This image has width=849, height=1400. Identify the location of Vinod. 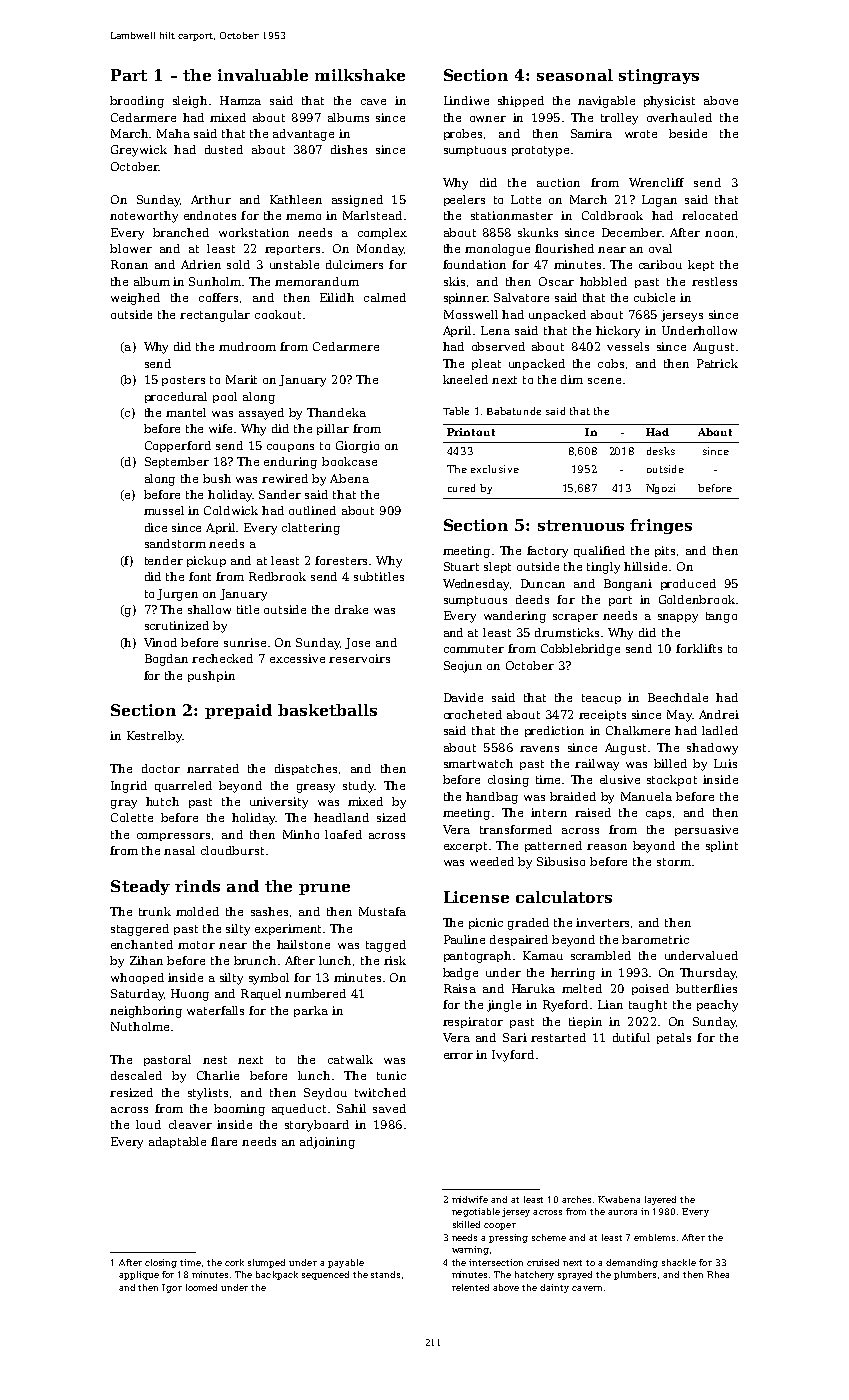
(160, 642).
